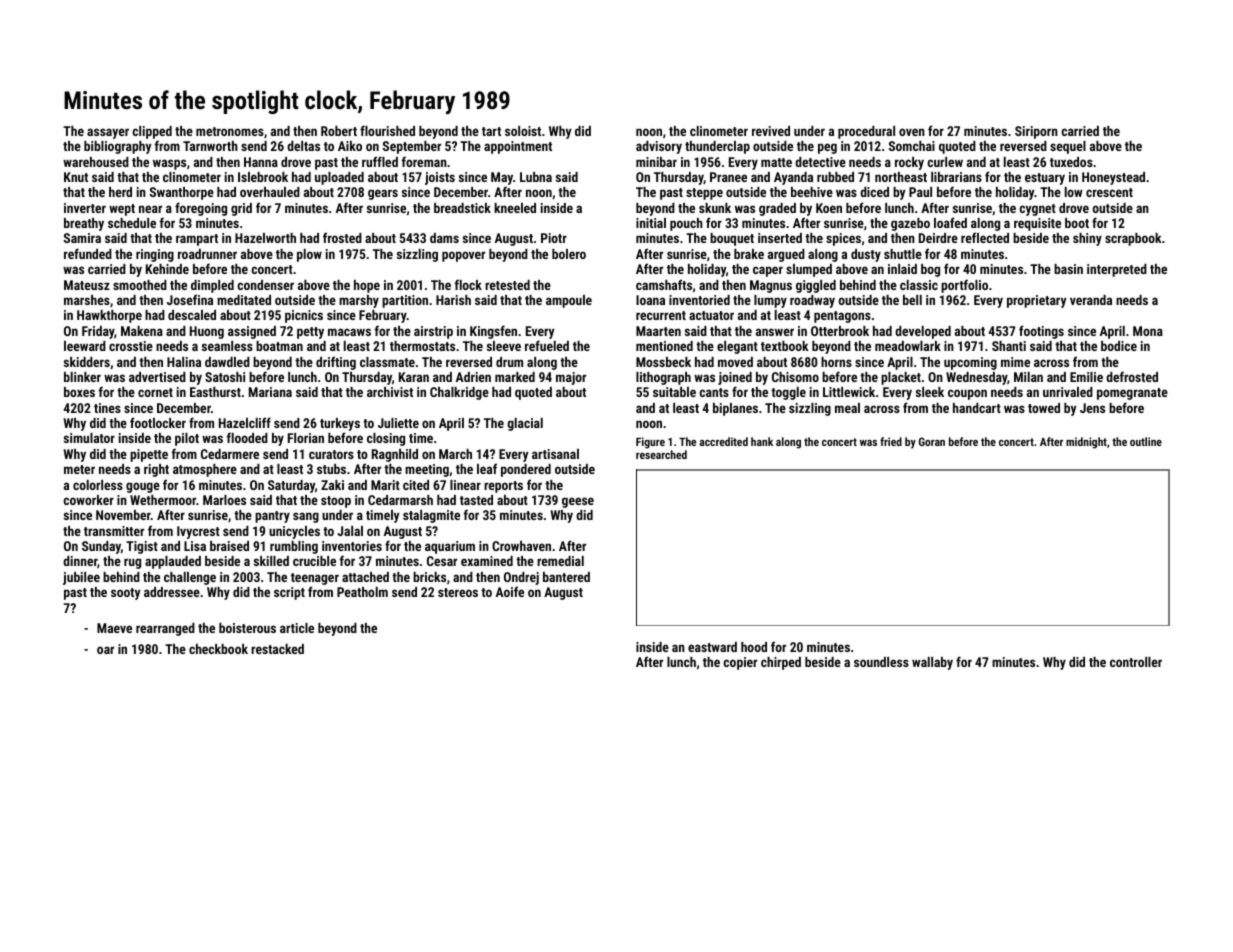 The image size is (1233, 952). Describe the element at coordinates (105, 650) in the image. I see `oar` at that location.
